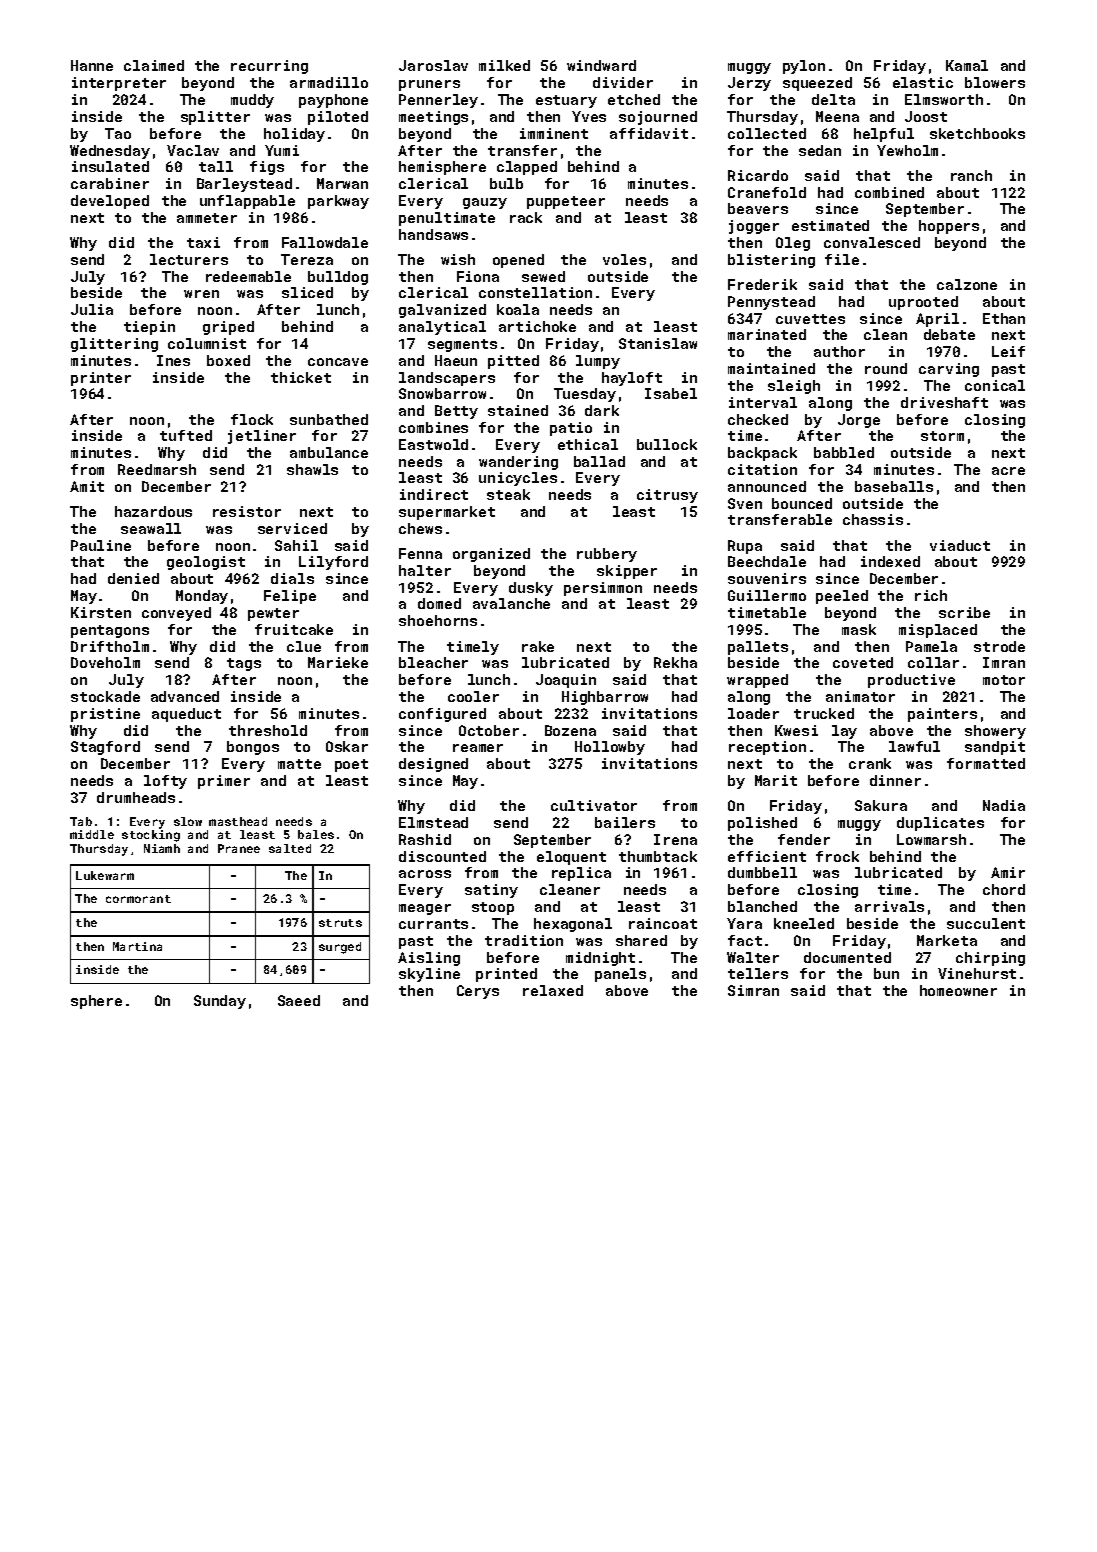 The image size is (1097, 1552). What do you see at coordinates (964, 612) in the image?
I see `scribe` at bounding box center [964, 612].
